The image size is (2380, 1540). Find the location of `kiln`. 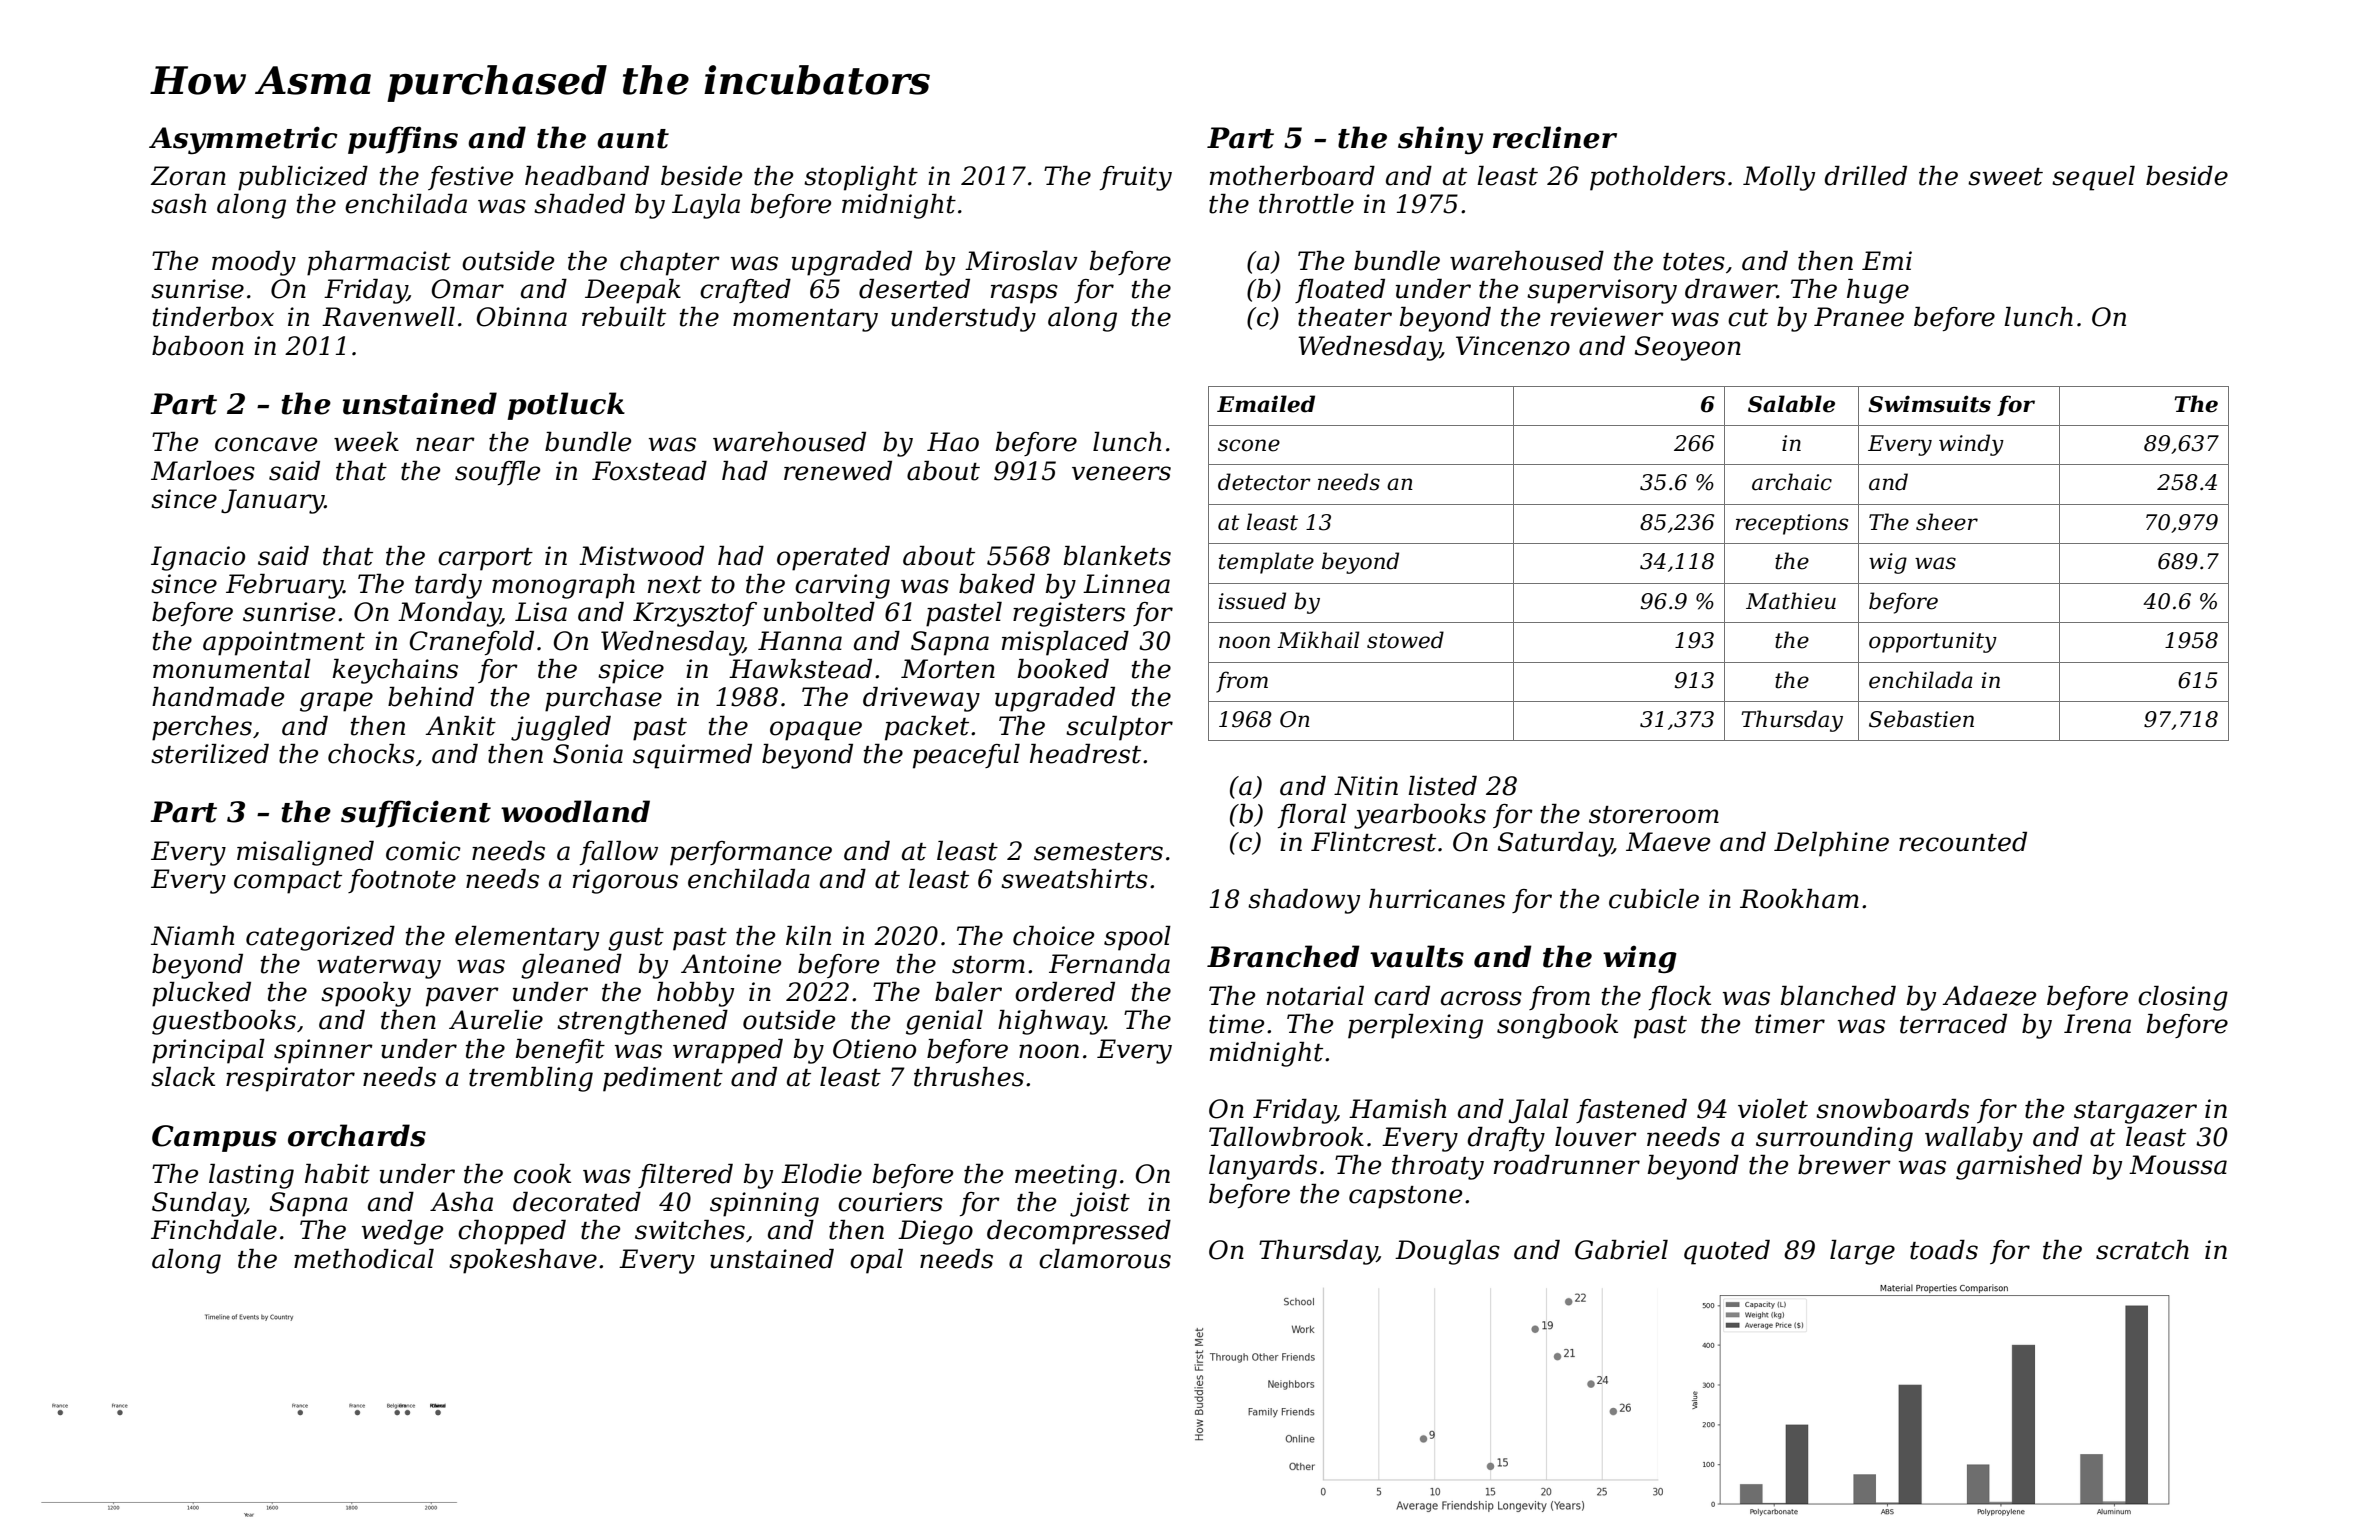

kiln is located at coordinates (808, 935).
